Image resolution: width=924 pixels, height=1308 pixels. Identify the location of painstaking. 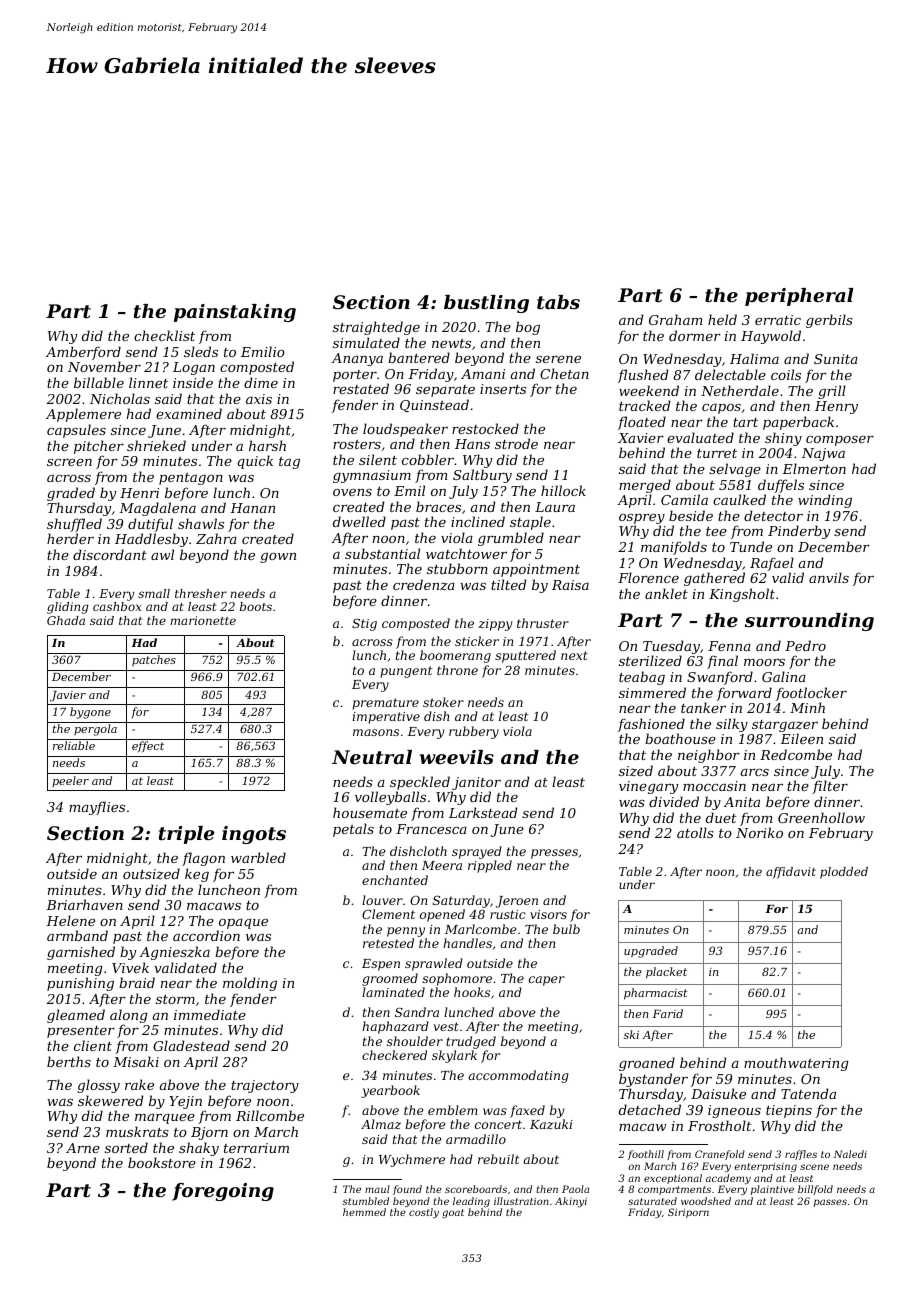
(235, 313).
